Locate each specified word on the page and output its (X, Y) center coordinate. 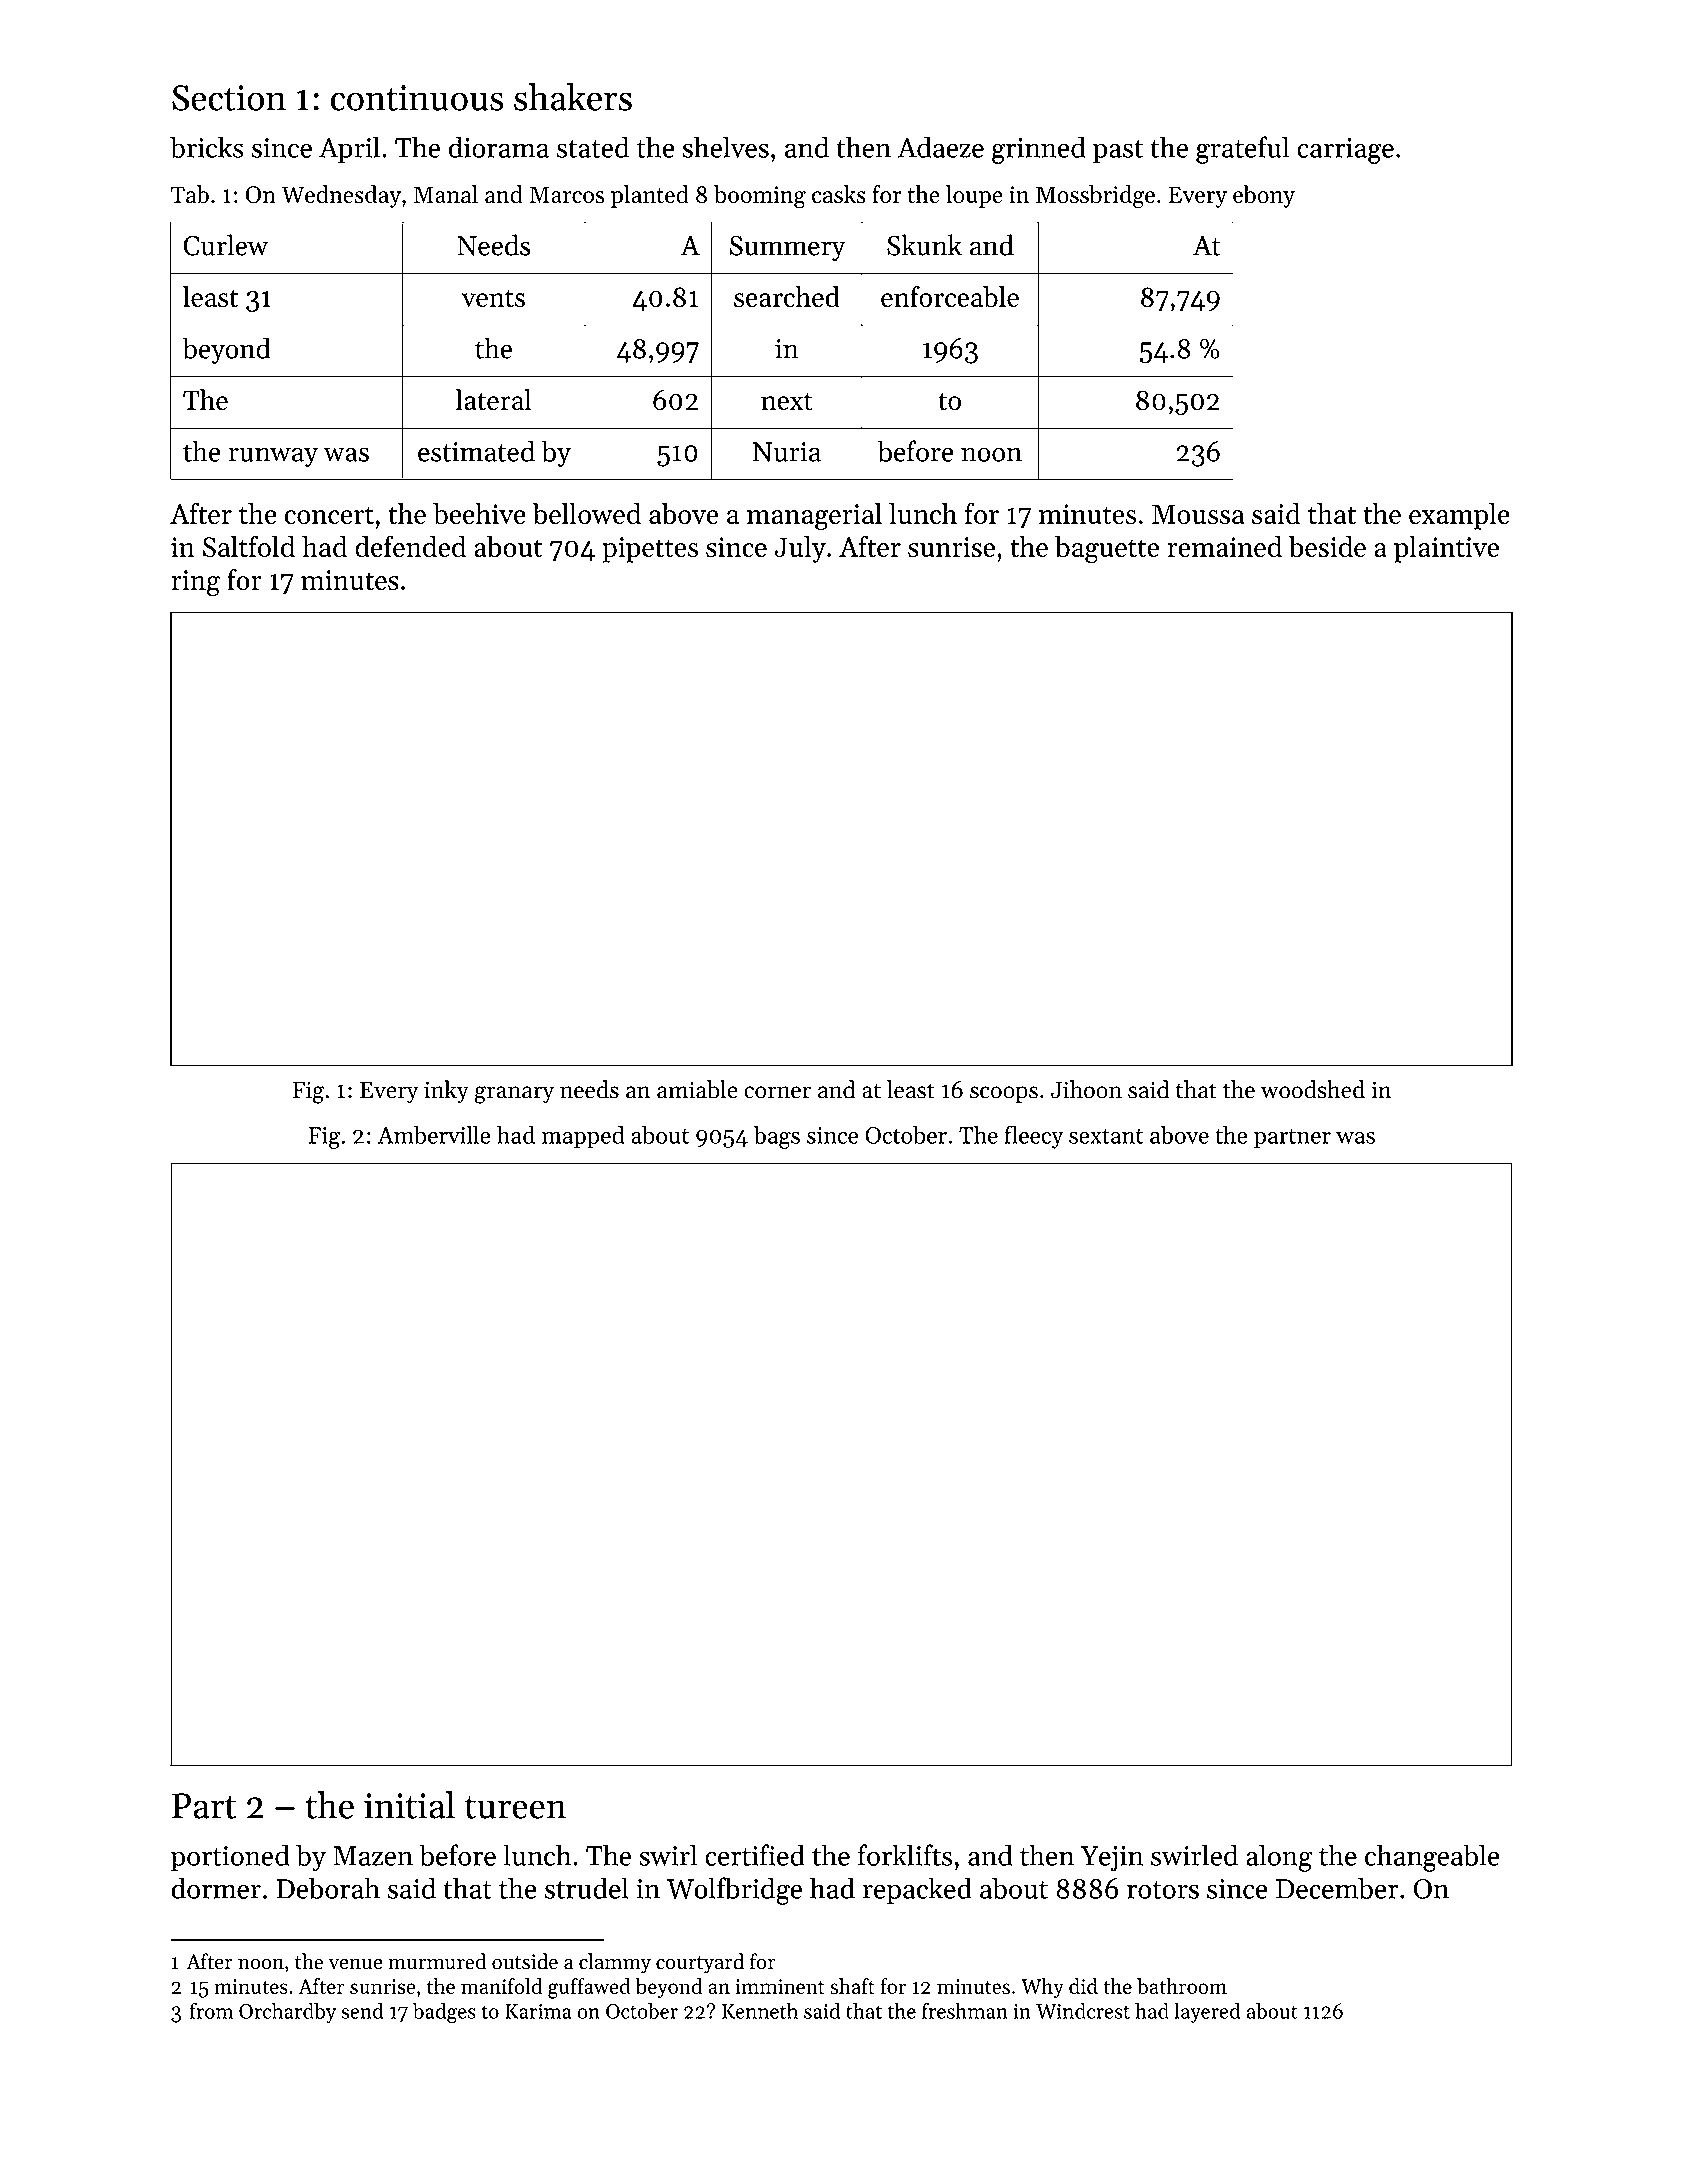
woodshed (1313, 1089)
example (1459, 516)
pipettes (650, 550)
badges (444, 2013)
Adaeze (940, 147)
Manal (446, 194)
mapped (583, 1137)
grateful (1242, 150)
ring (195, 583)
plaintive (1446, 549)
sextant (1106, 1136)
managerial (814, 516)
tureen (516, 1807)
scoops (1004, 1094)
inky (446, 1091)
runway (273, 458)
